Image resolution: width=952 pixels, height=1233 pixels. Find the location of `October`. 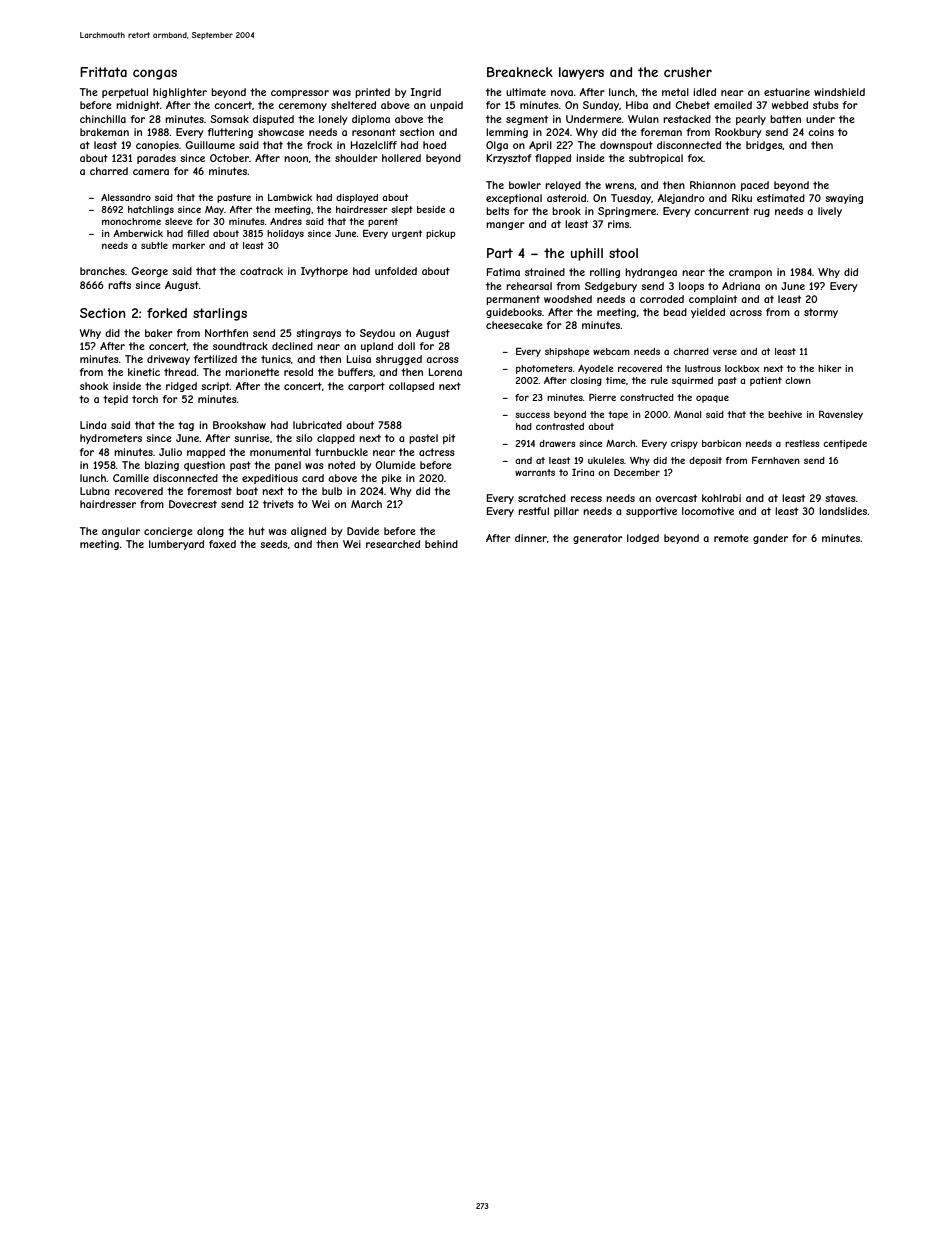

October is located at coordinates (229, 158).
